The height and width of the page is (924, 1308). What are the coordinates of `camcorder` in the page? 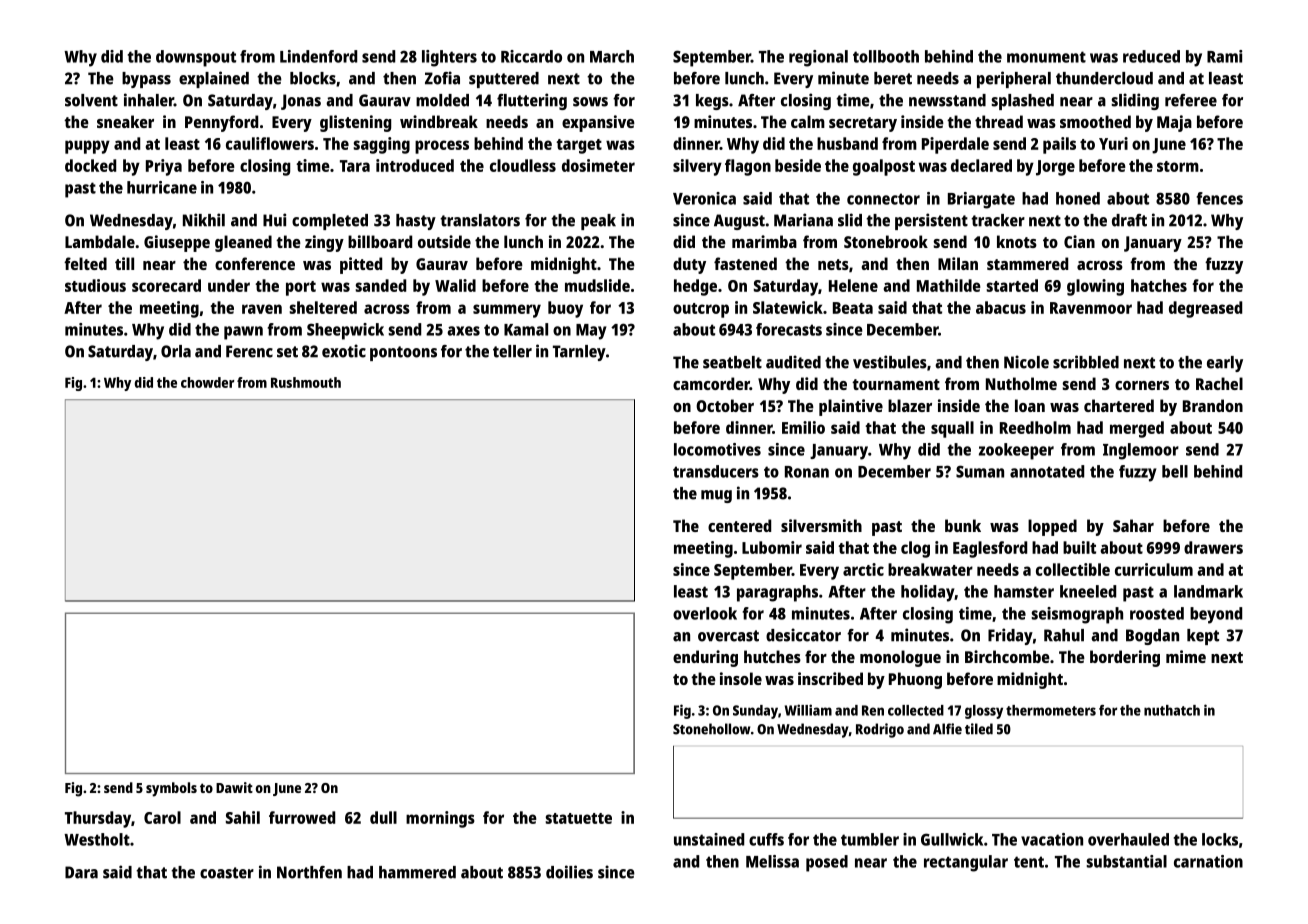 It's located at (711, 383).
